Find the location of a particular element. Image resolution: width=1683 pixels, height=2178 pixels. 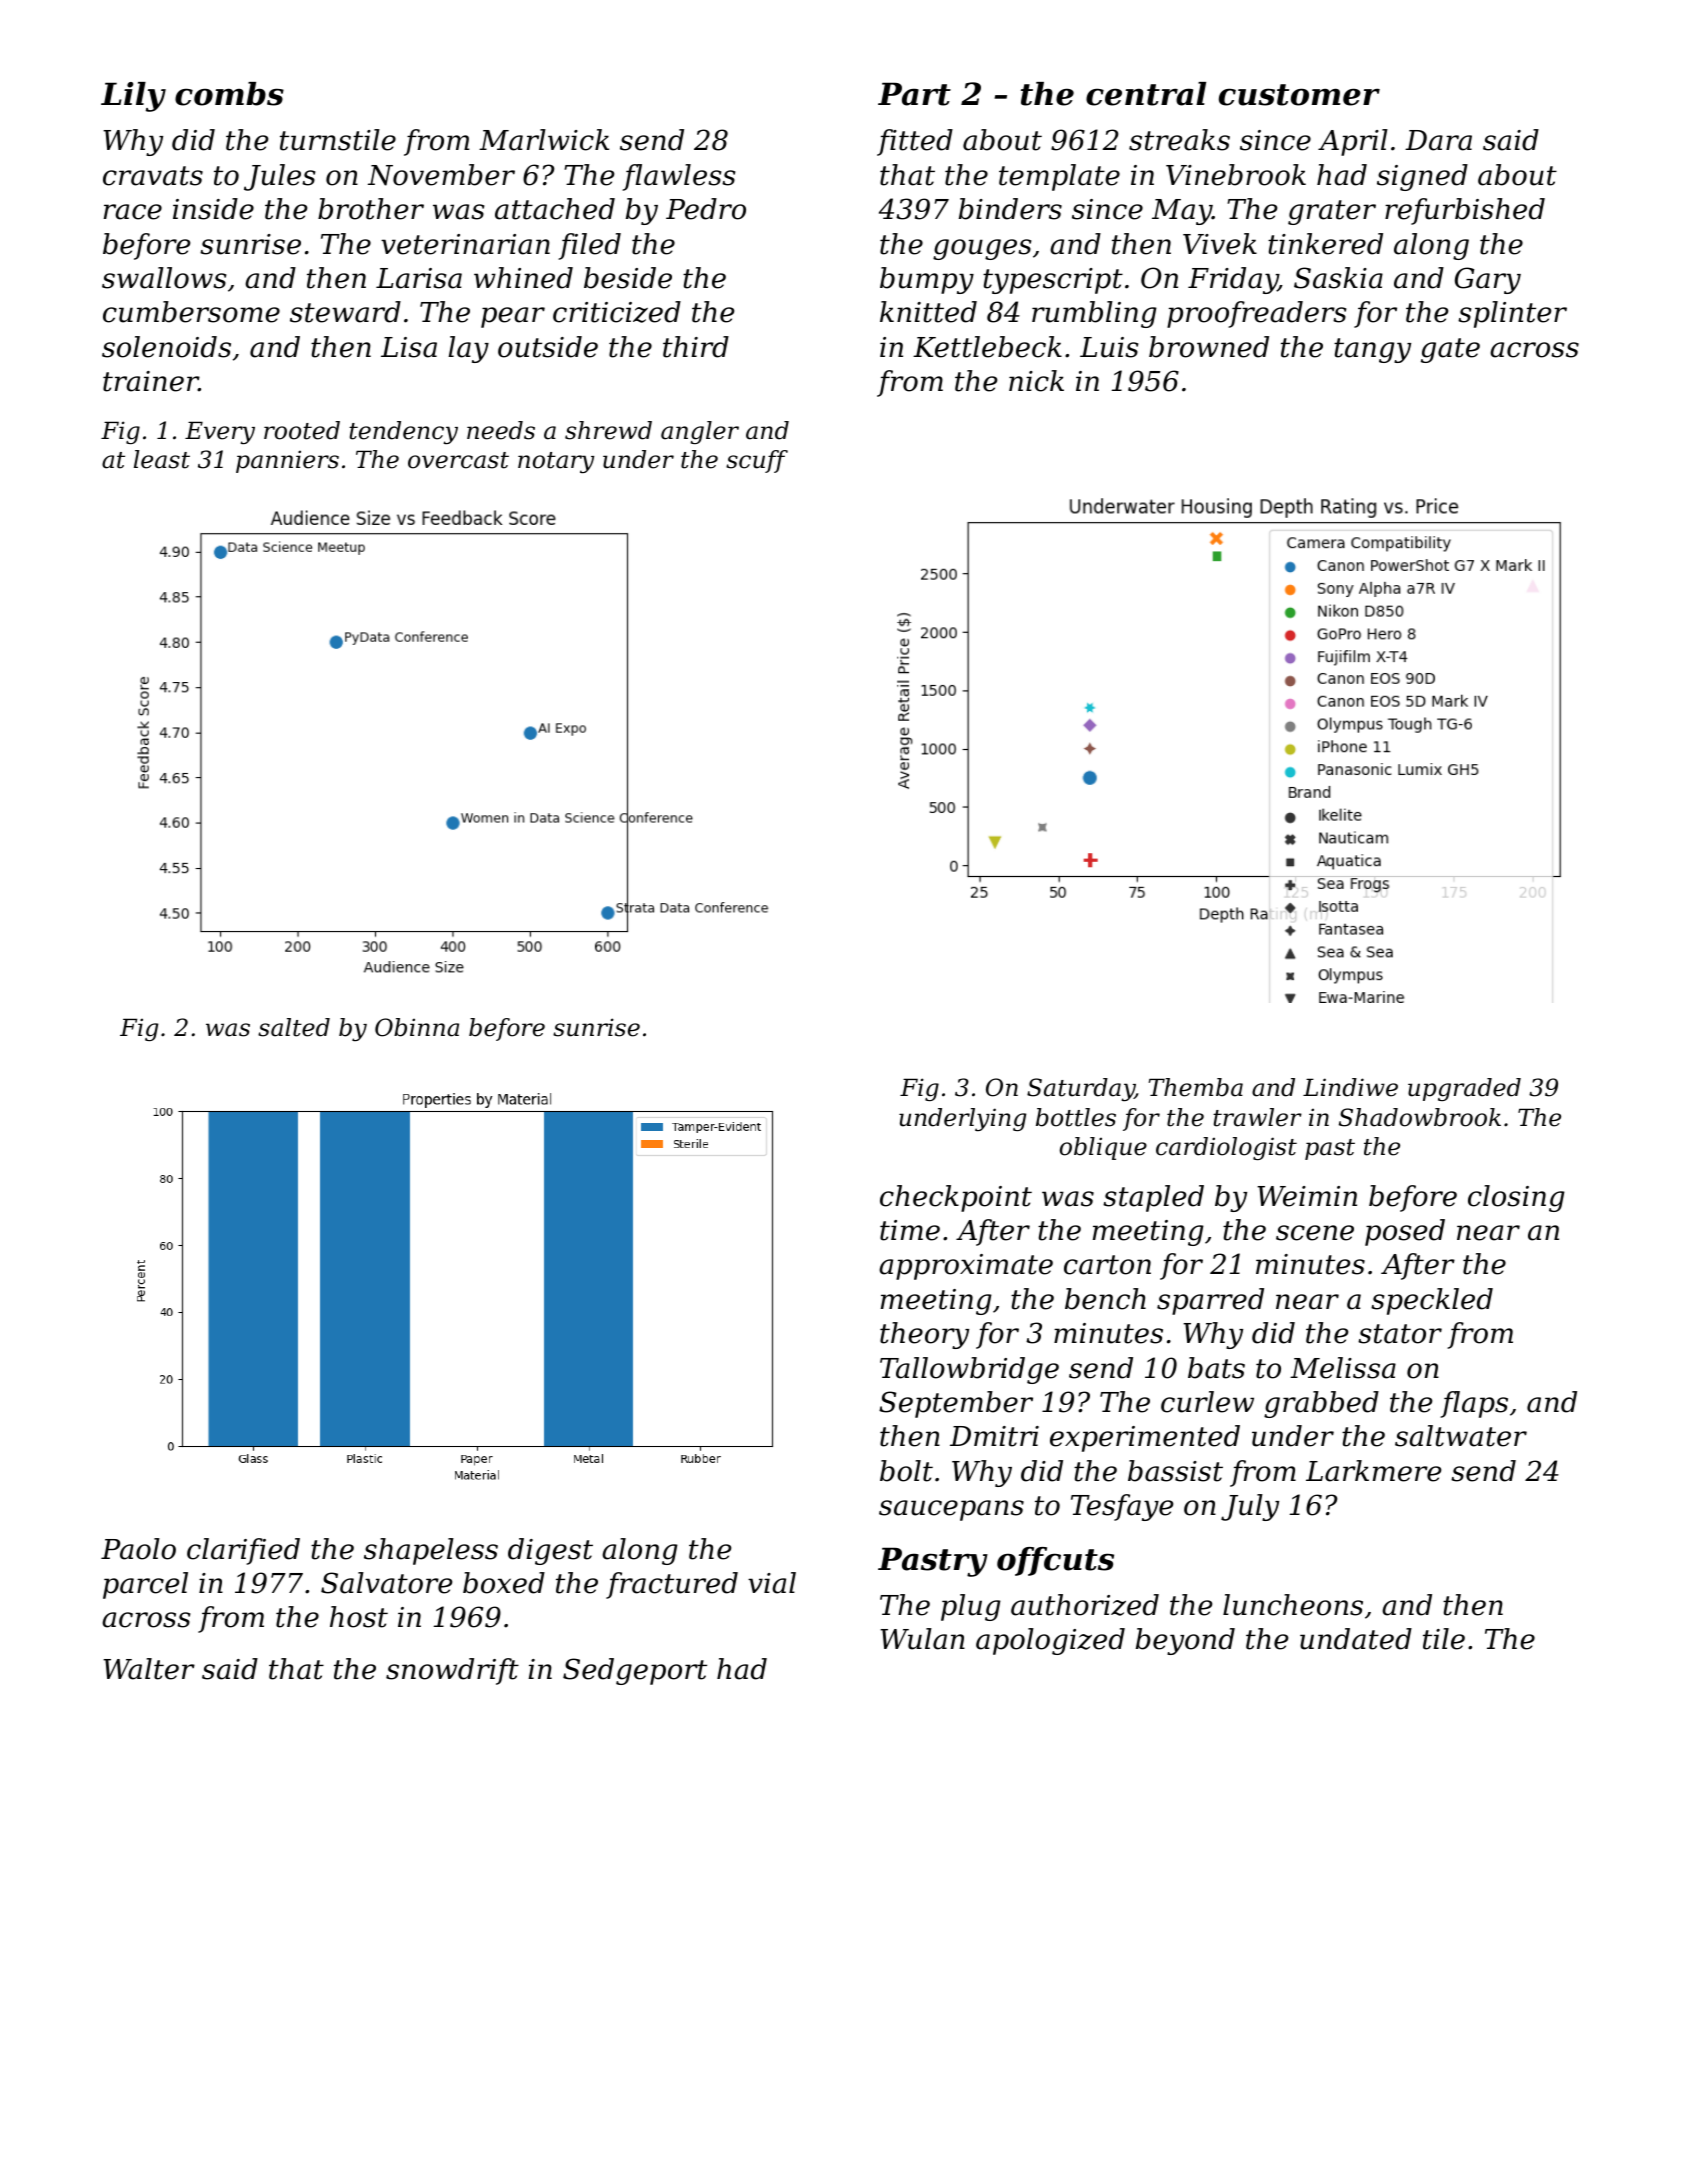

panniers is located at coordinates (287, 462).
